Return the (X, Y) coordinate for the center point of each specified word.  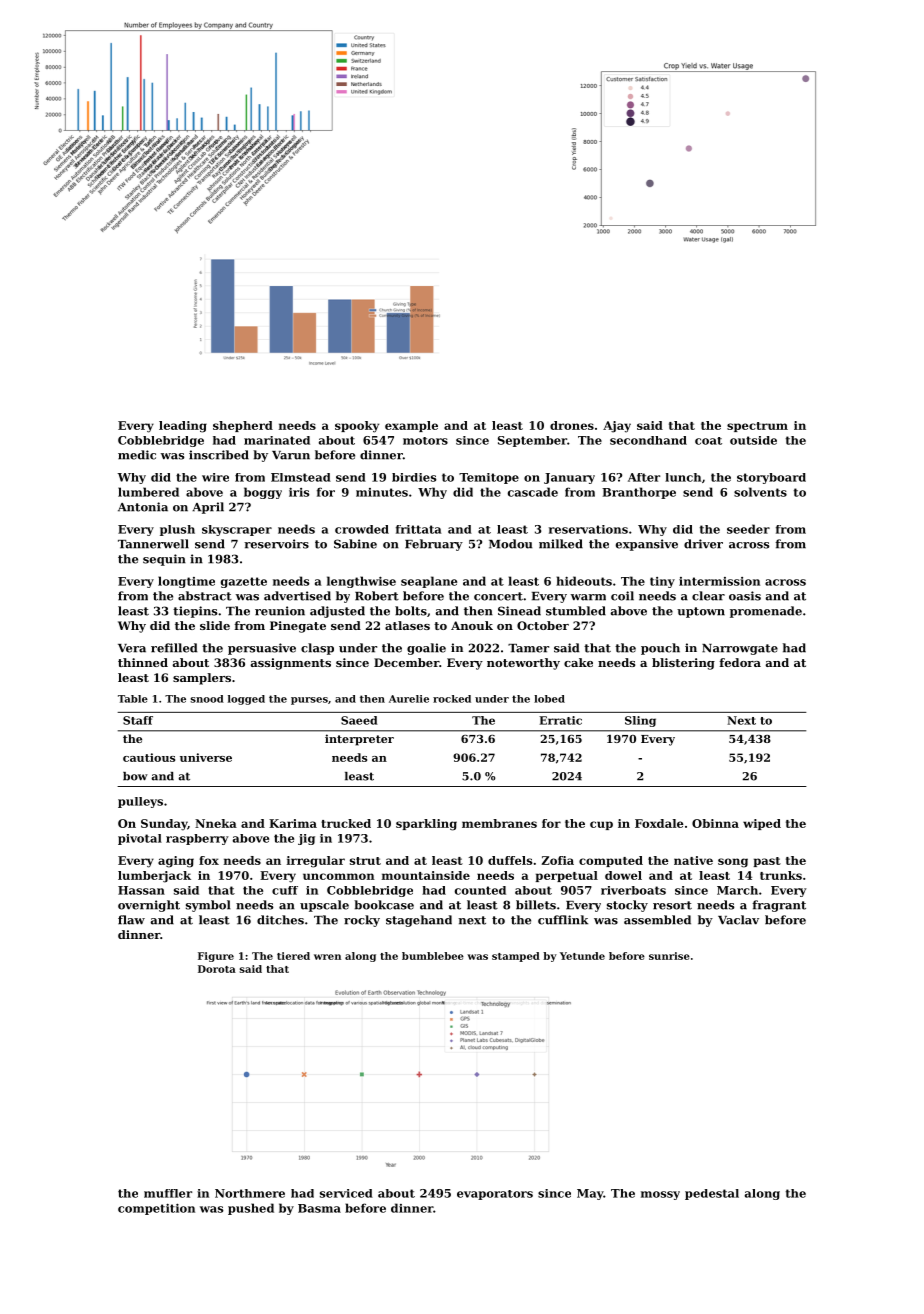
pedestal (712, 1194)
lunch (683, 477)
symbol (208, 906)
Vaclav (738, 920)
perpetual (567, 876)
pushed (251, 1209)
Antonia (143, 507)
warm (588, 597)
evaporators (495, 1195)
